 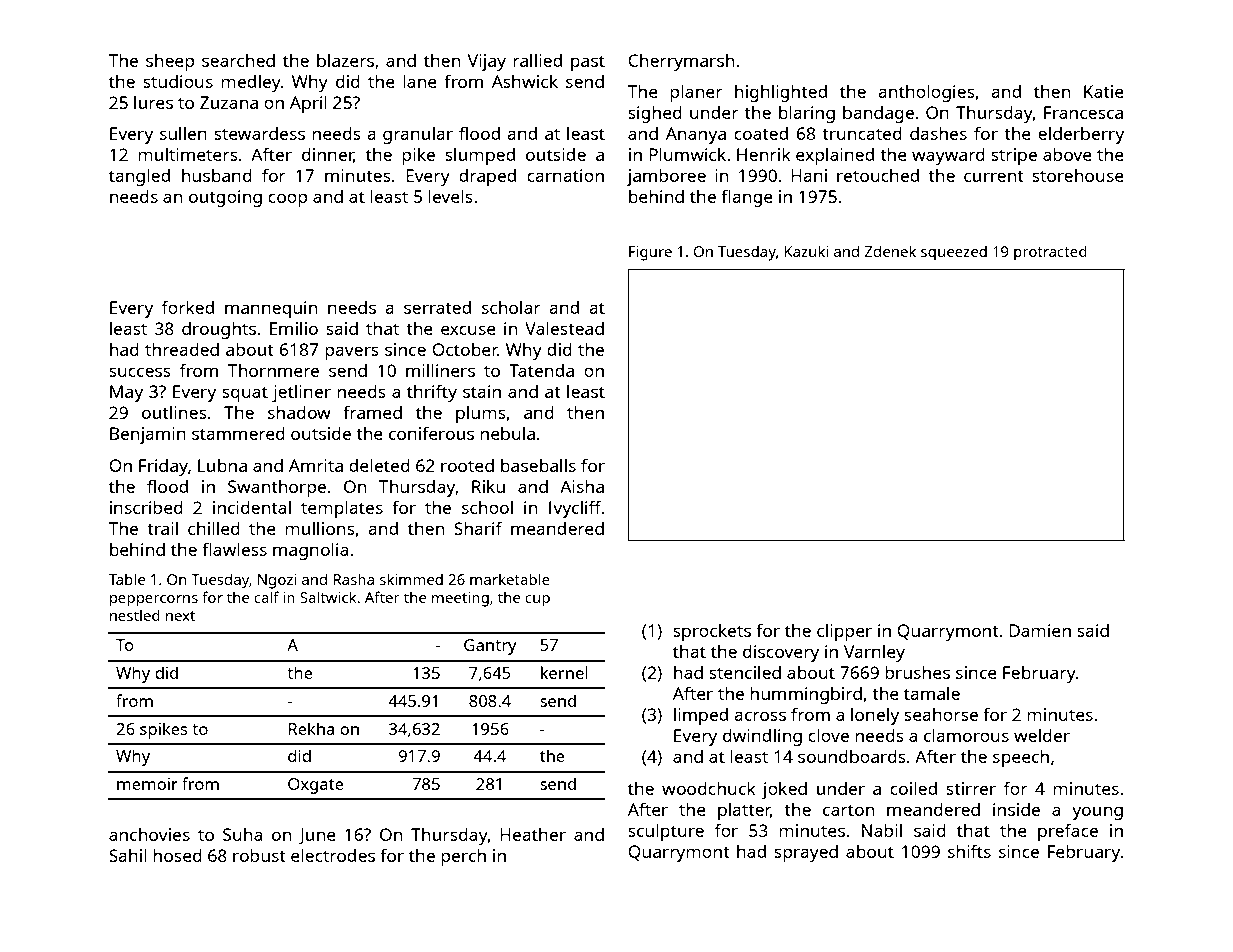 I want to click on nestled, so click(x=135, y=615).
